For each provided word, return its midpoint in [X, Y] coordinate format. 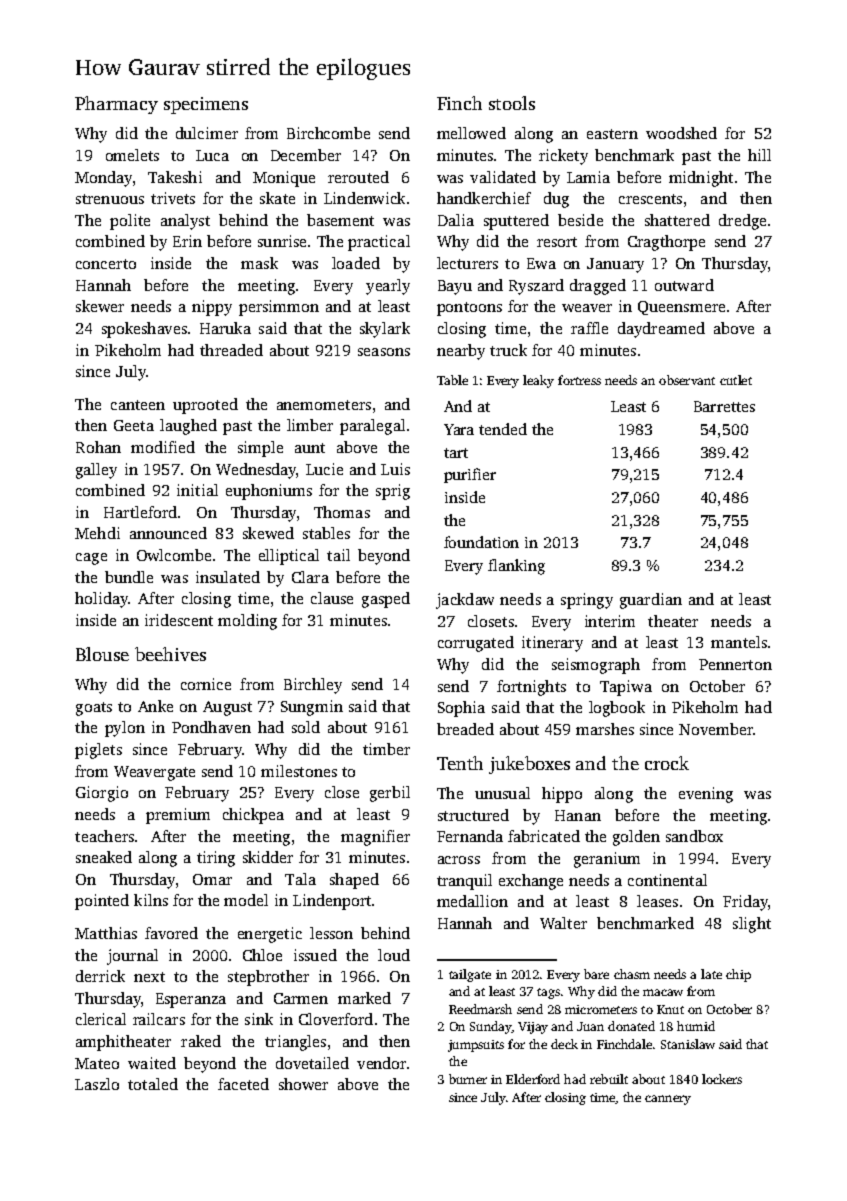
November [716, 729]
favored [171, 933]
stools [512, 103]
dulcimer [207, 133]
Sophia [461, 709]
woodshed [681, 133]
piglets [98, 751]
